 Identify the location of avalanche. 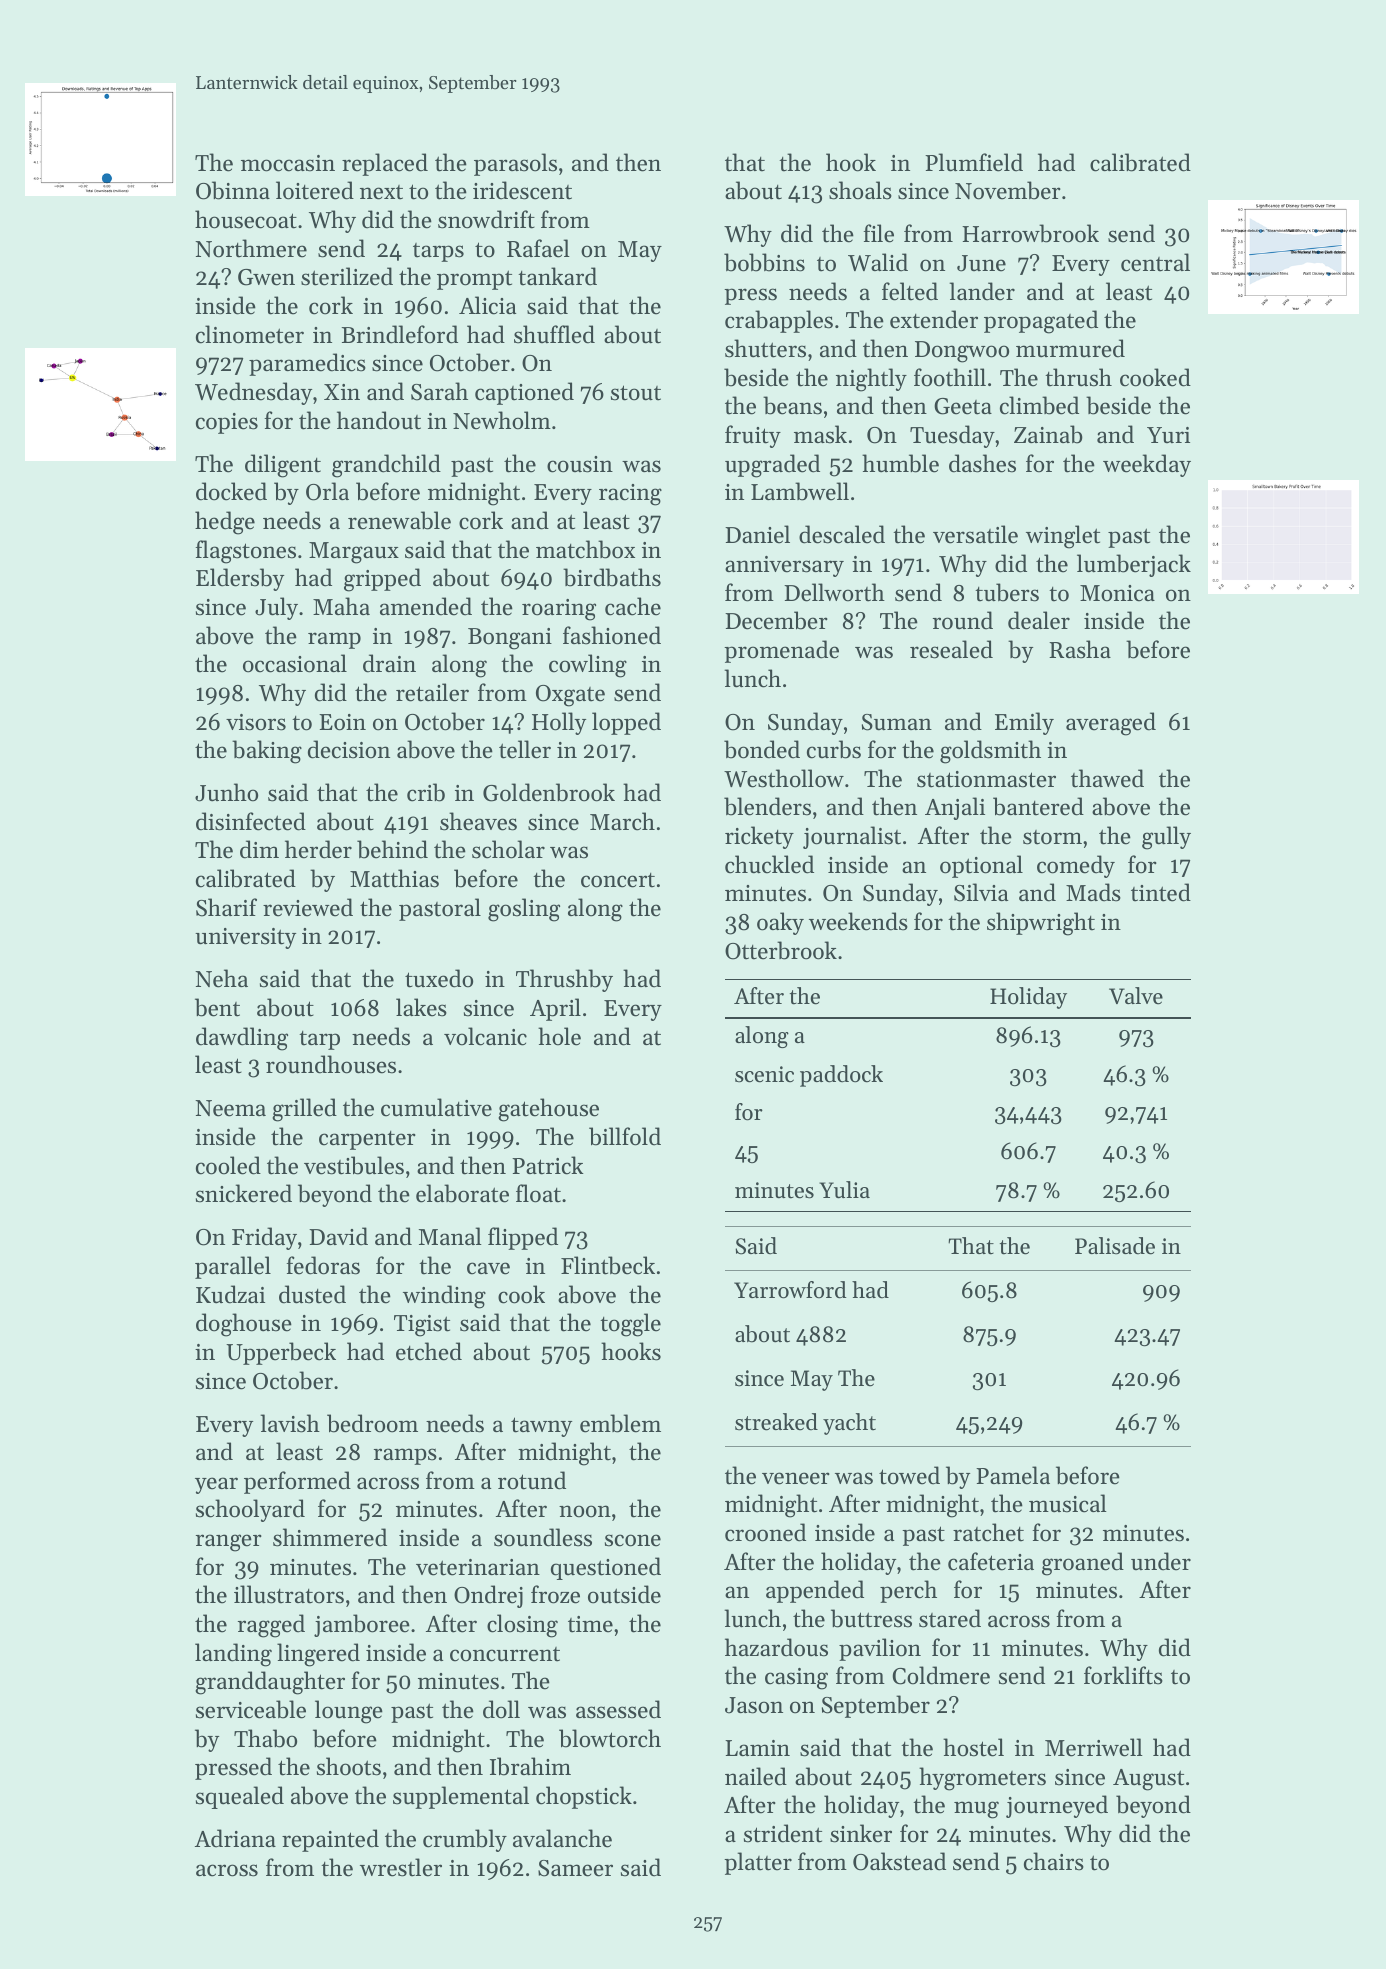
(562, 1838).
